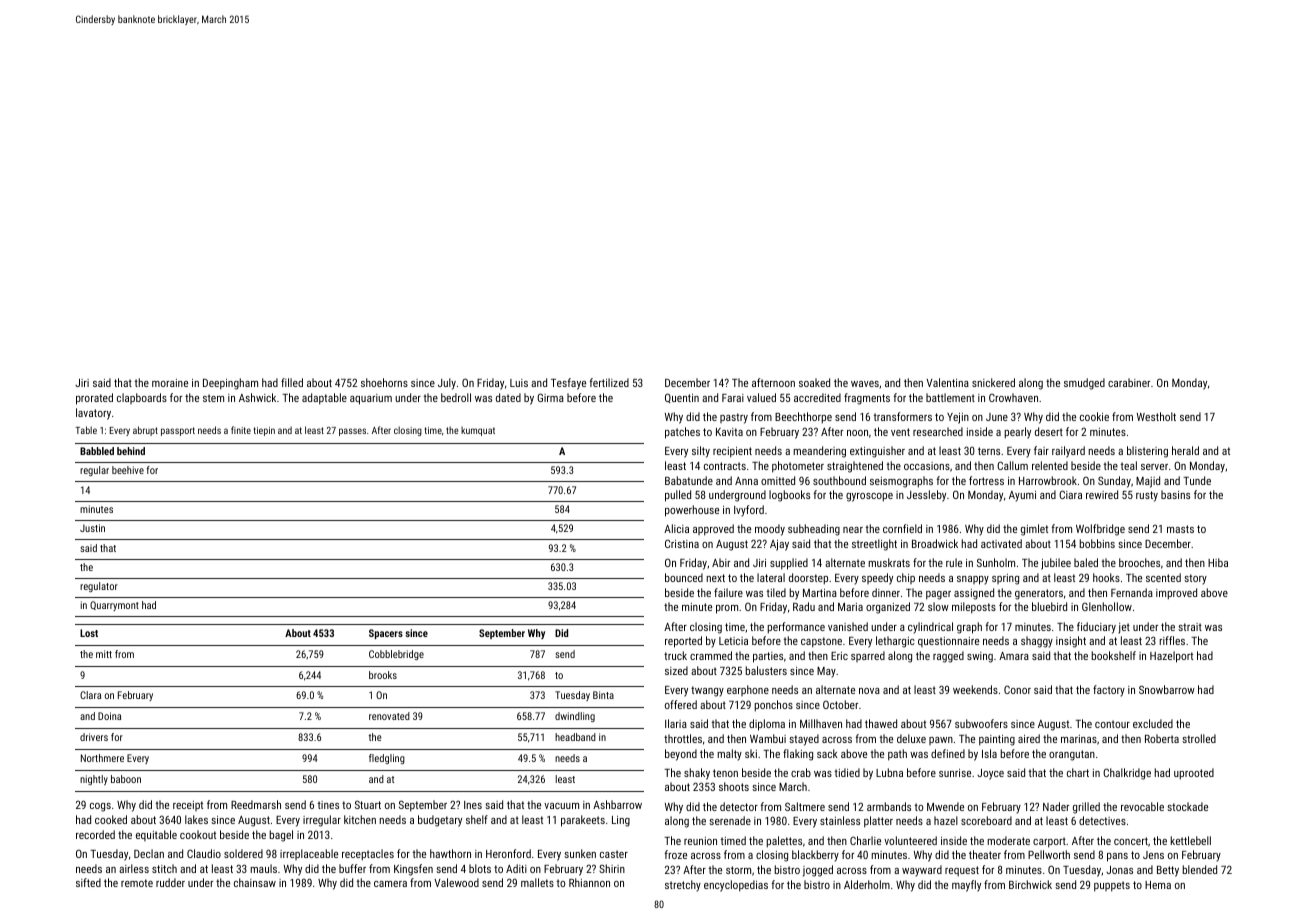  I want to click on October, so click(840, 704).
